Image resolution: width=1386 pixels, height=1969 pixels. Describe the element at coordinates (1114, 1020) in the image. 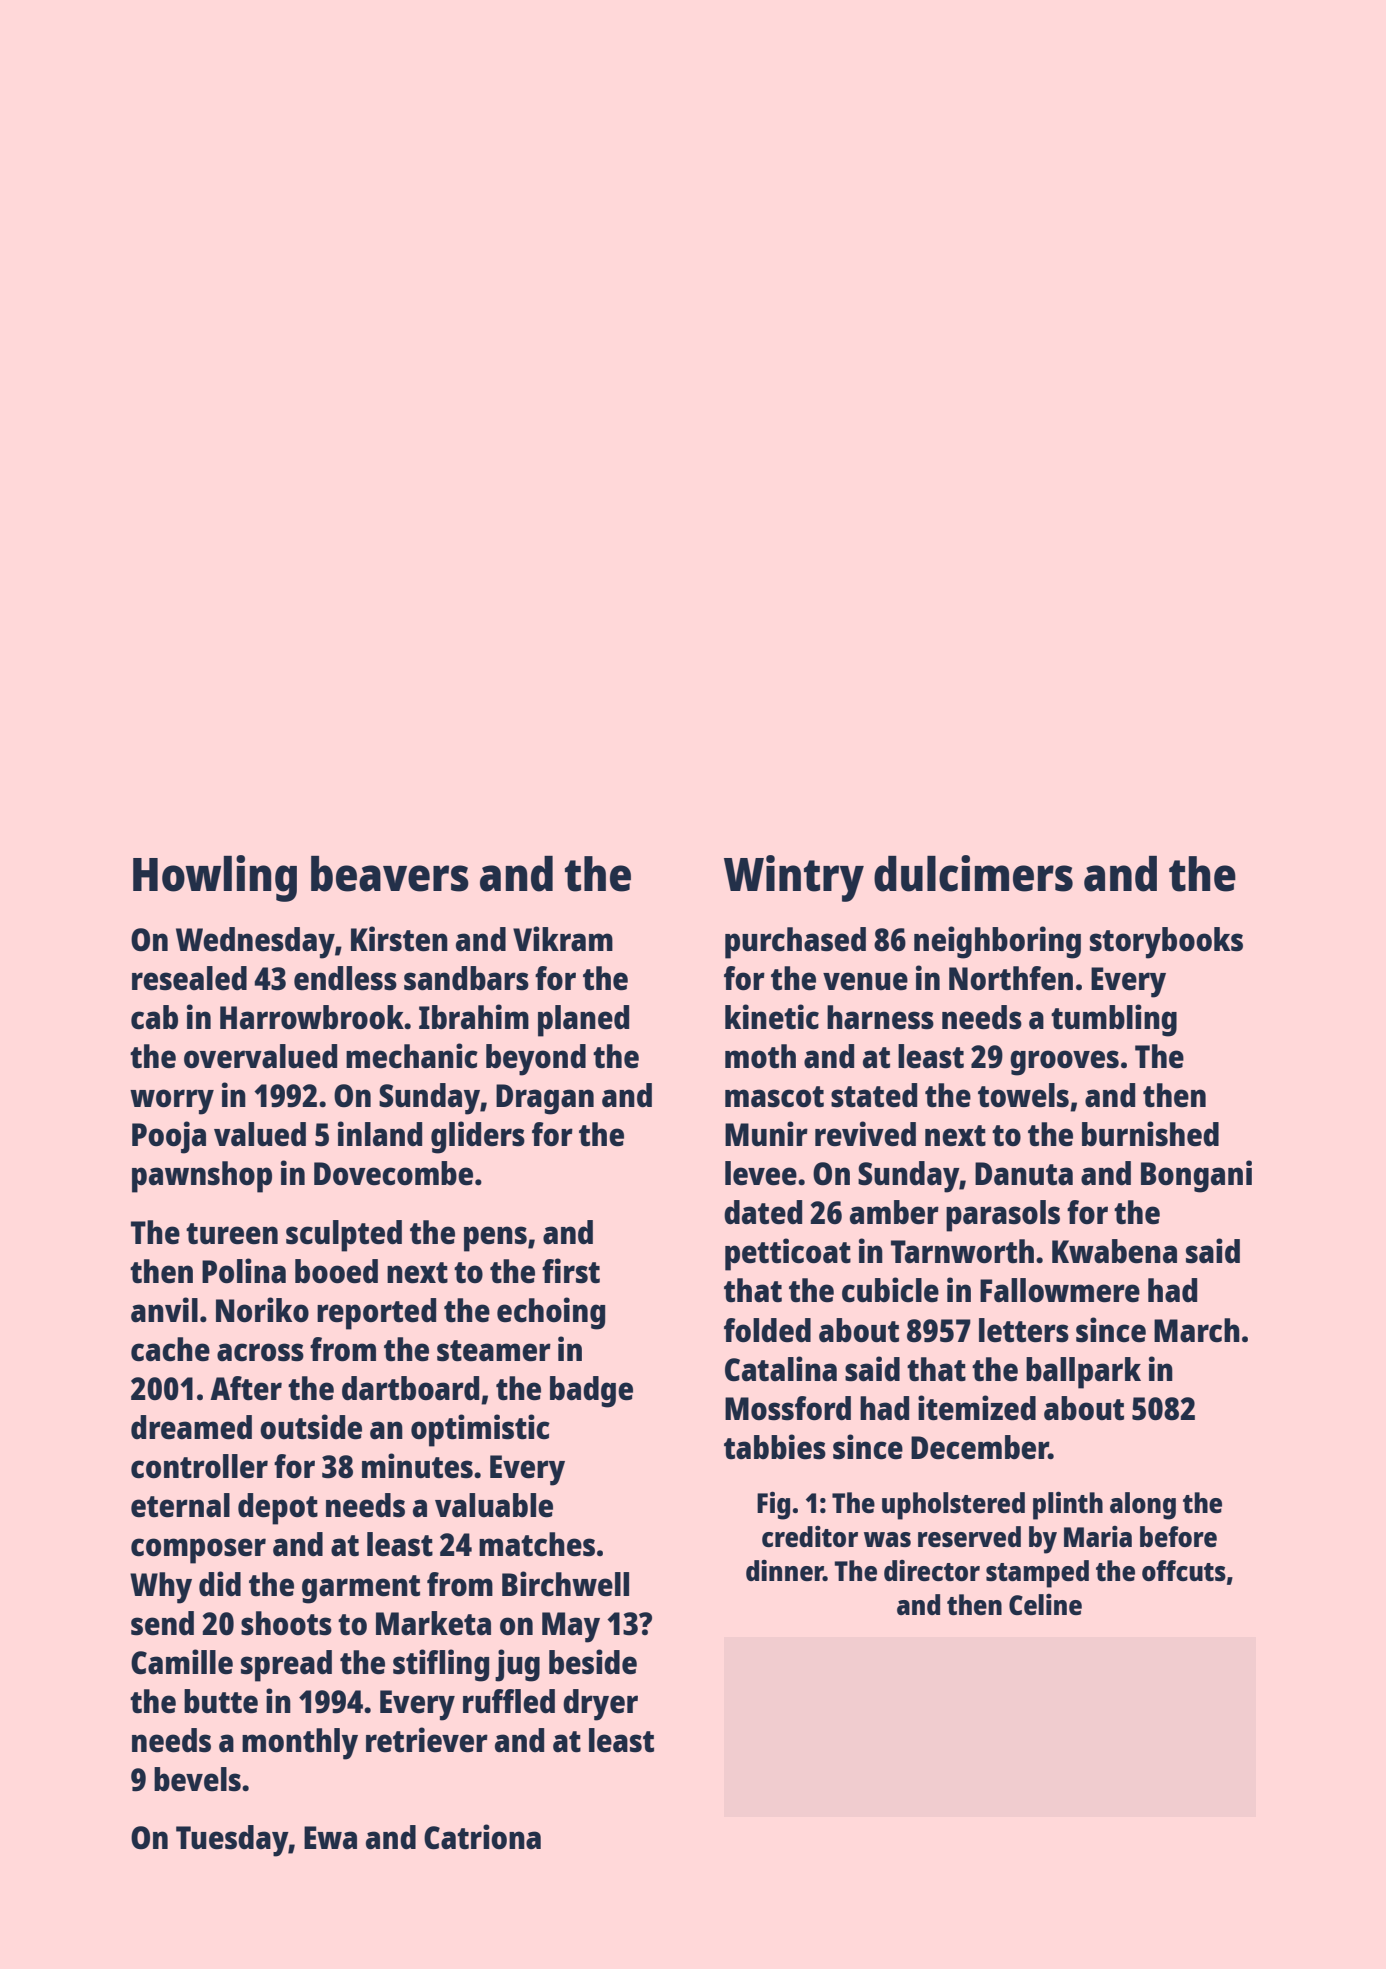

I see `tumbling` at that location.
